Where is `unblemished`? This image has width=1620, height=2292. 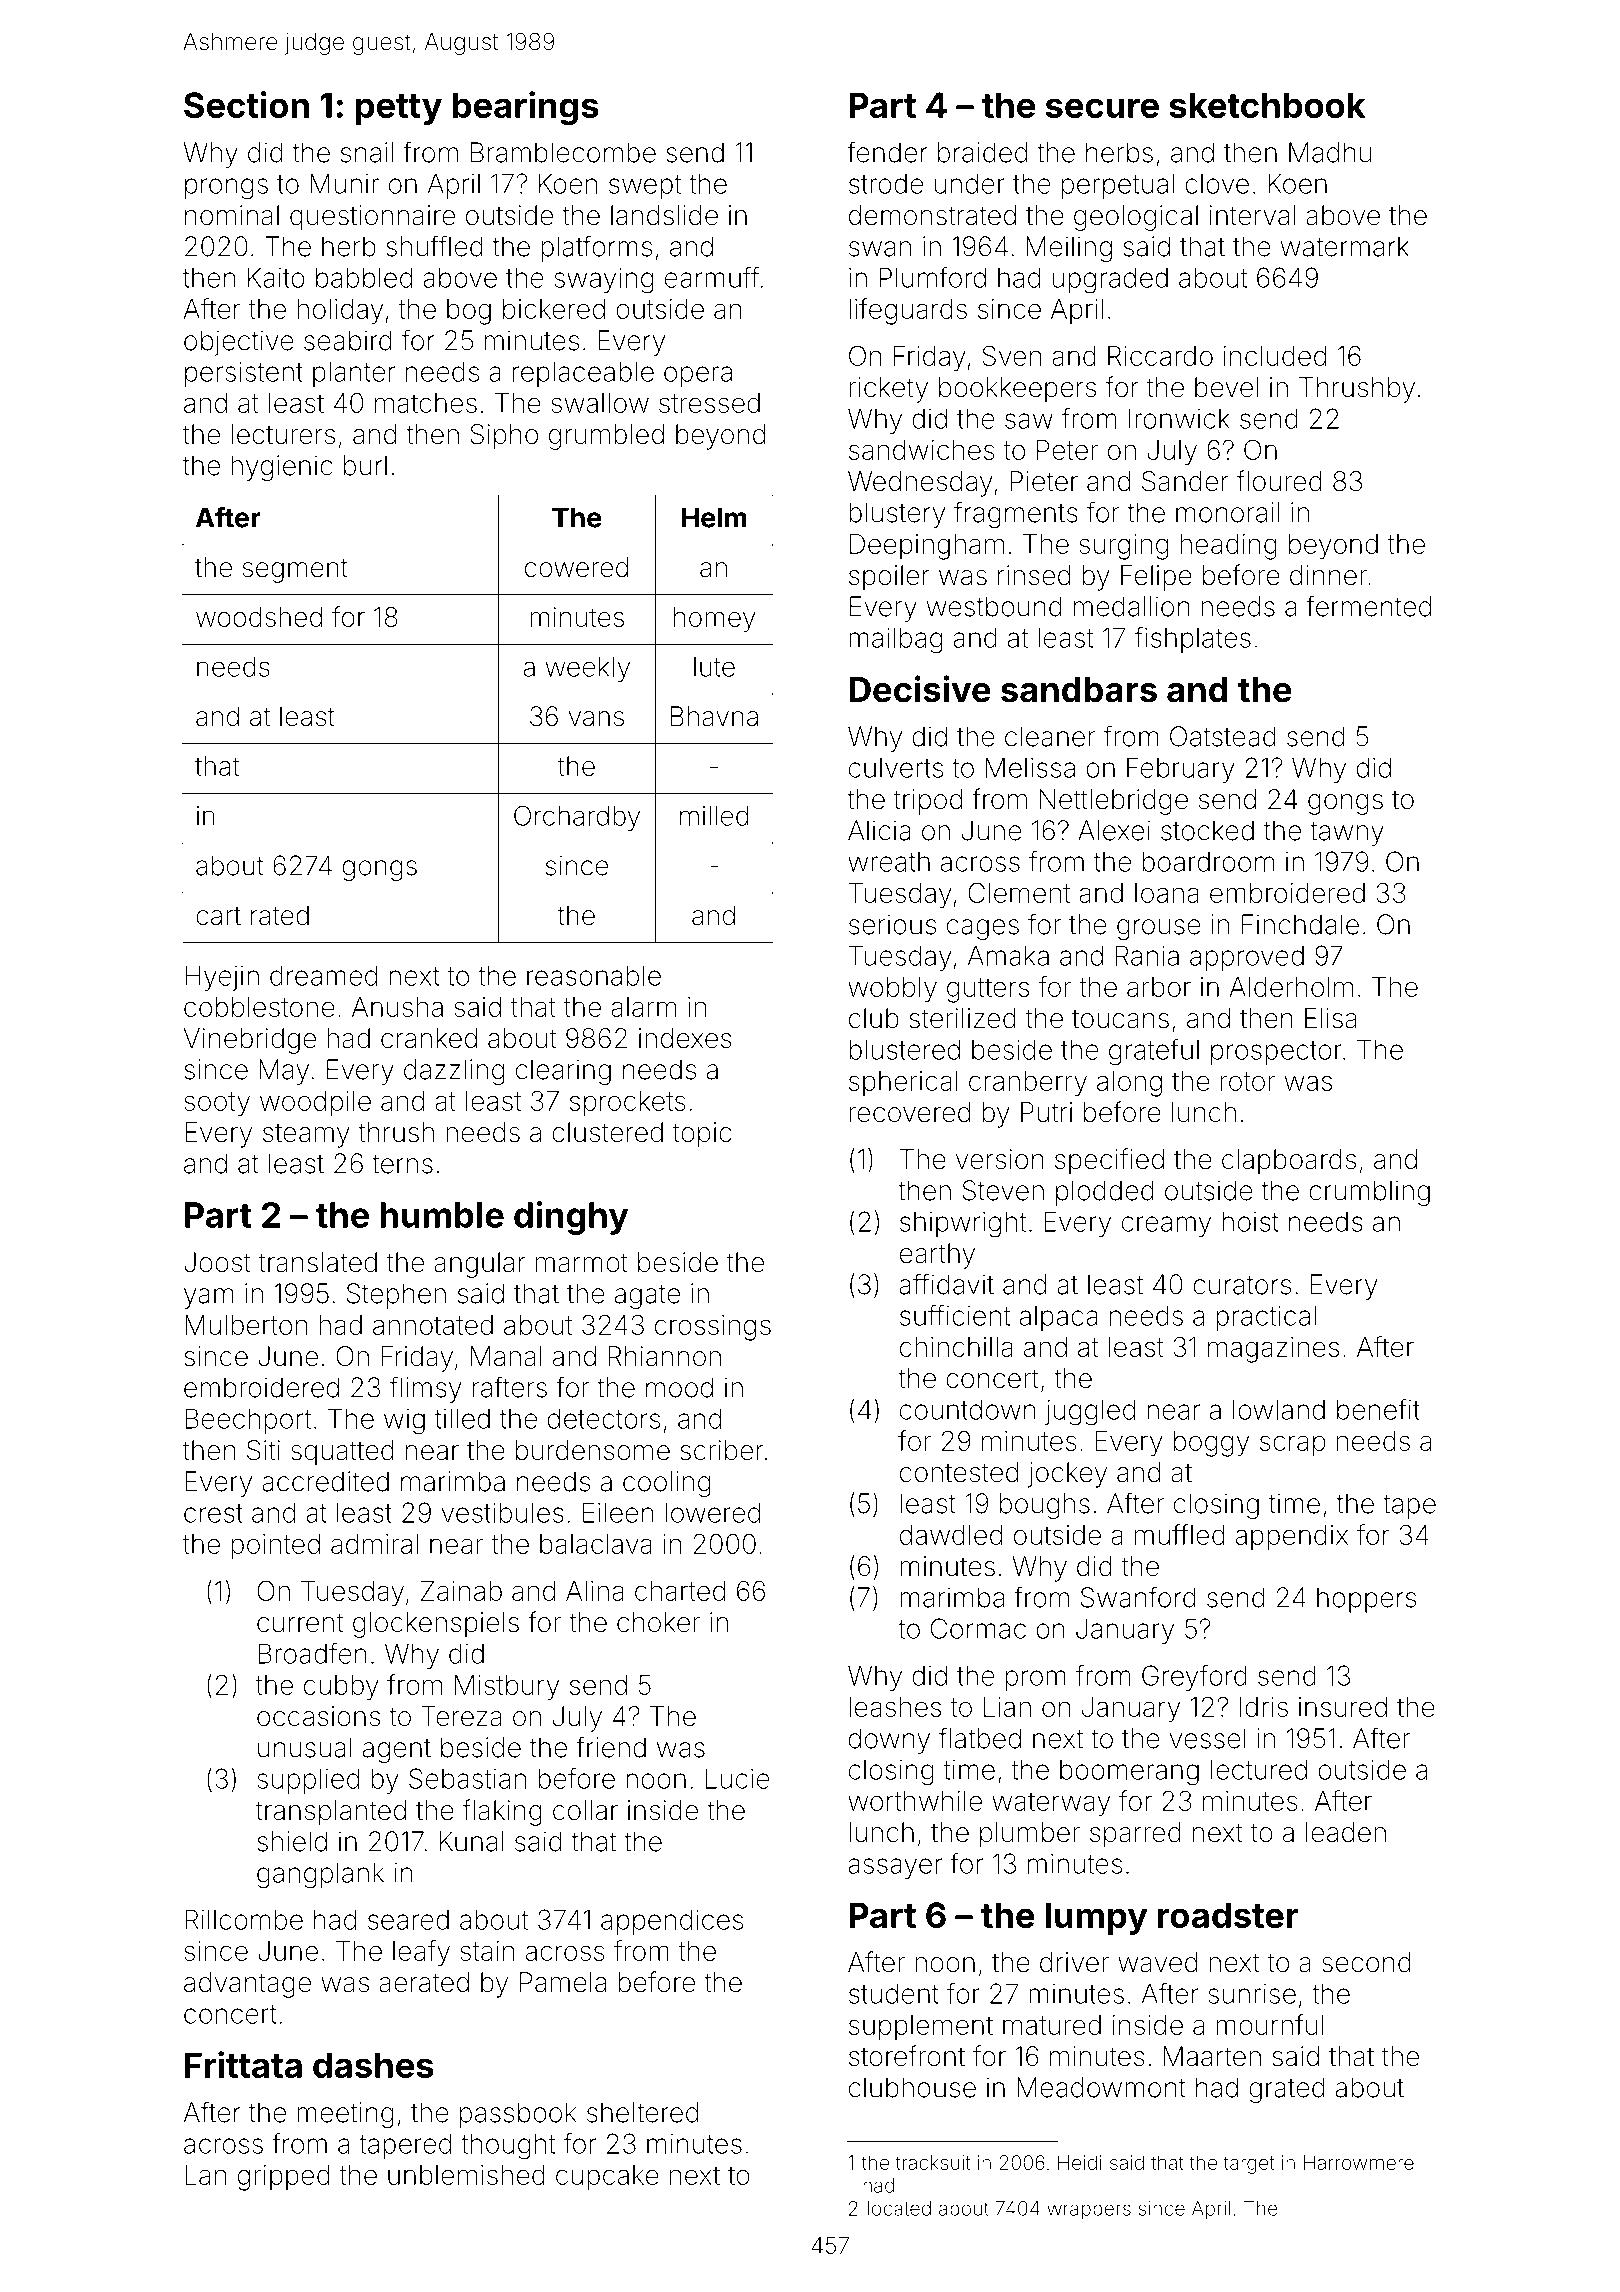 unblemished is located at coordinates (466, 2175).
